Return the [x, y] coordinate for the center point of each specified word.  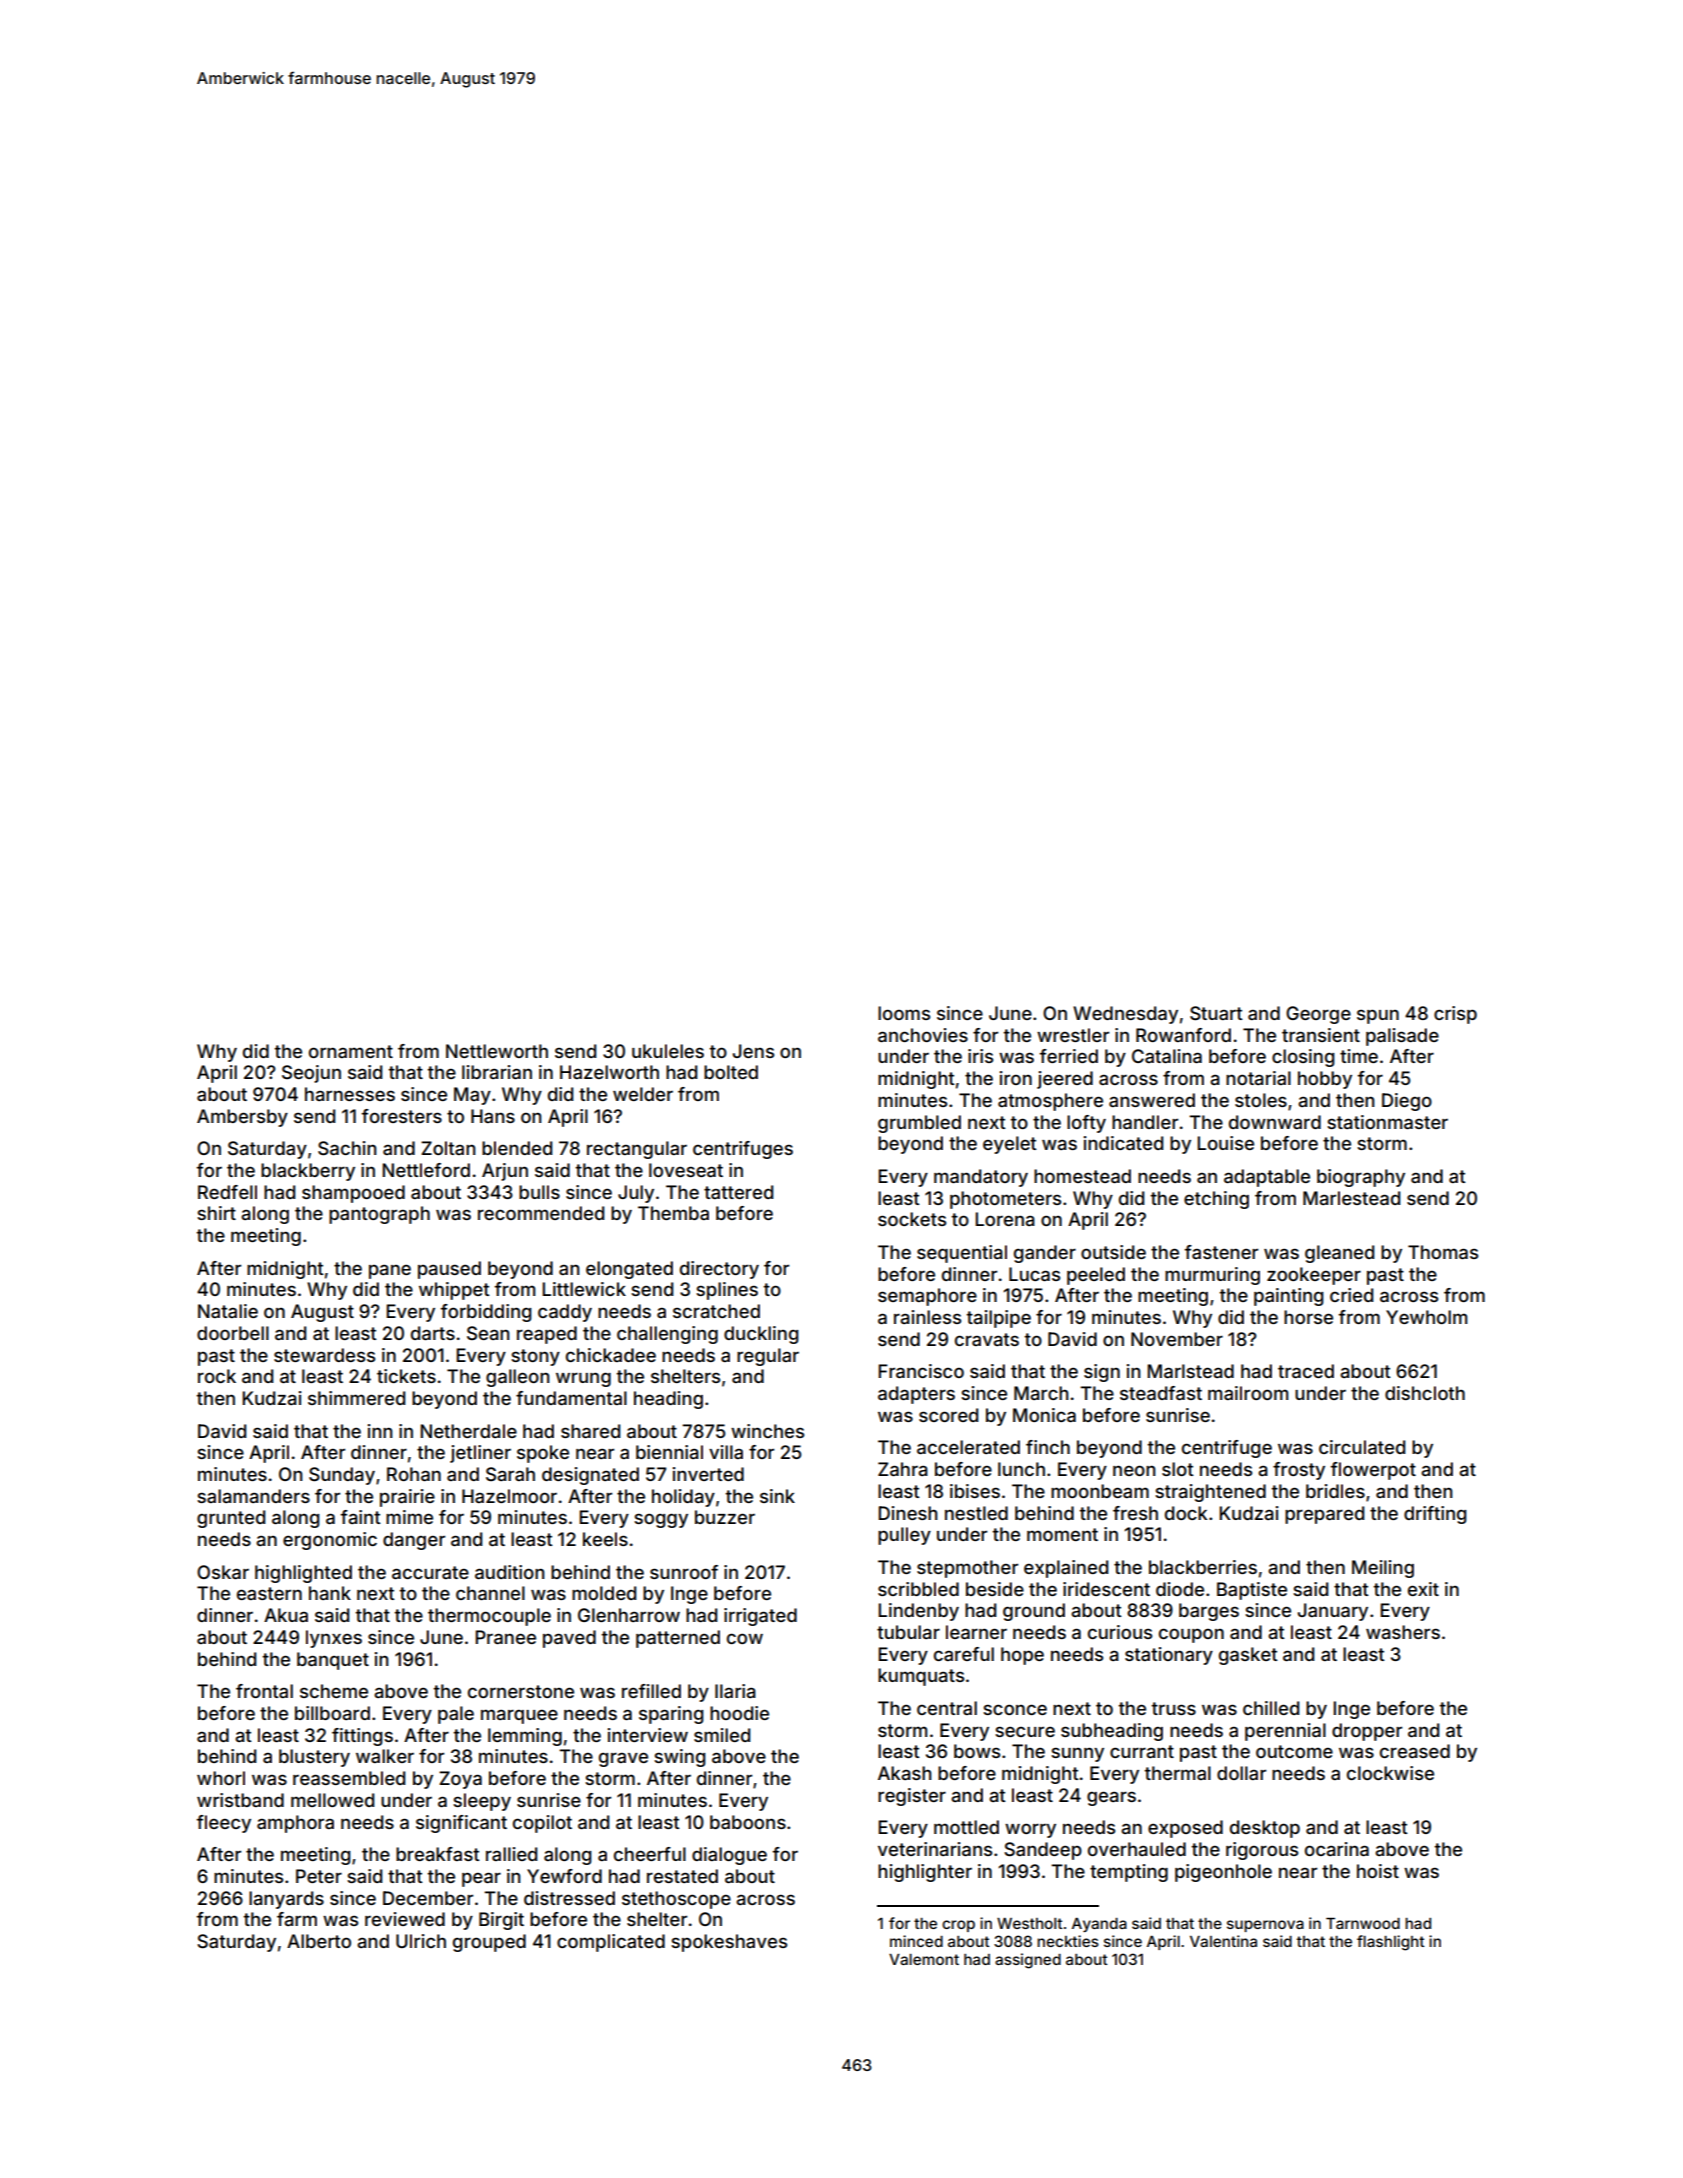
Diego [1407, 1102]
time [1359, 1056]
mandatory [981, 1178]
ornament [351, 1051]
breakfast [438, 1854]
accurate [430, 1572]
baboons [748, 1822]
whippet [454, 1291]
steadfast [1161, 1393]
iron [1016, 1078]
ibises [975, 1491]
